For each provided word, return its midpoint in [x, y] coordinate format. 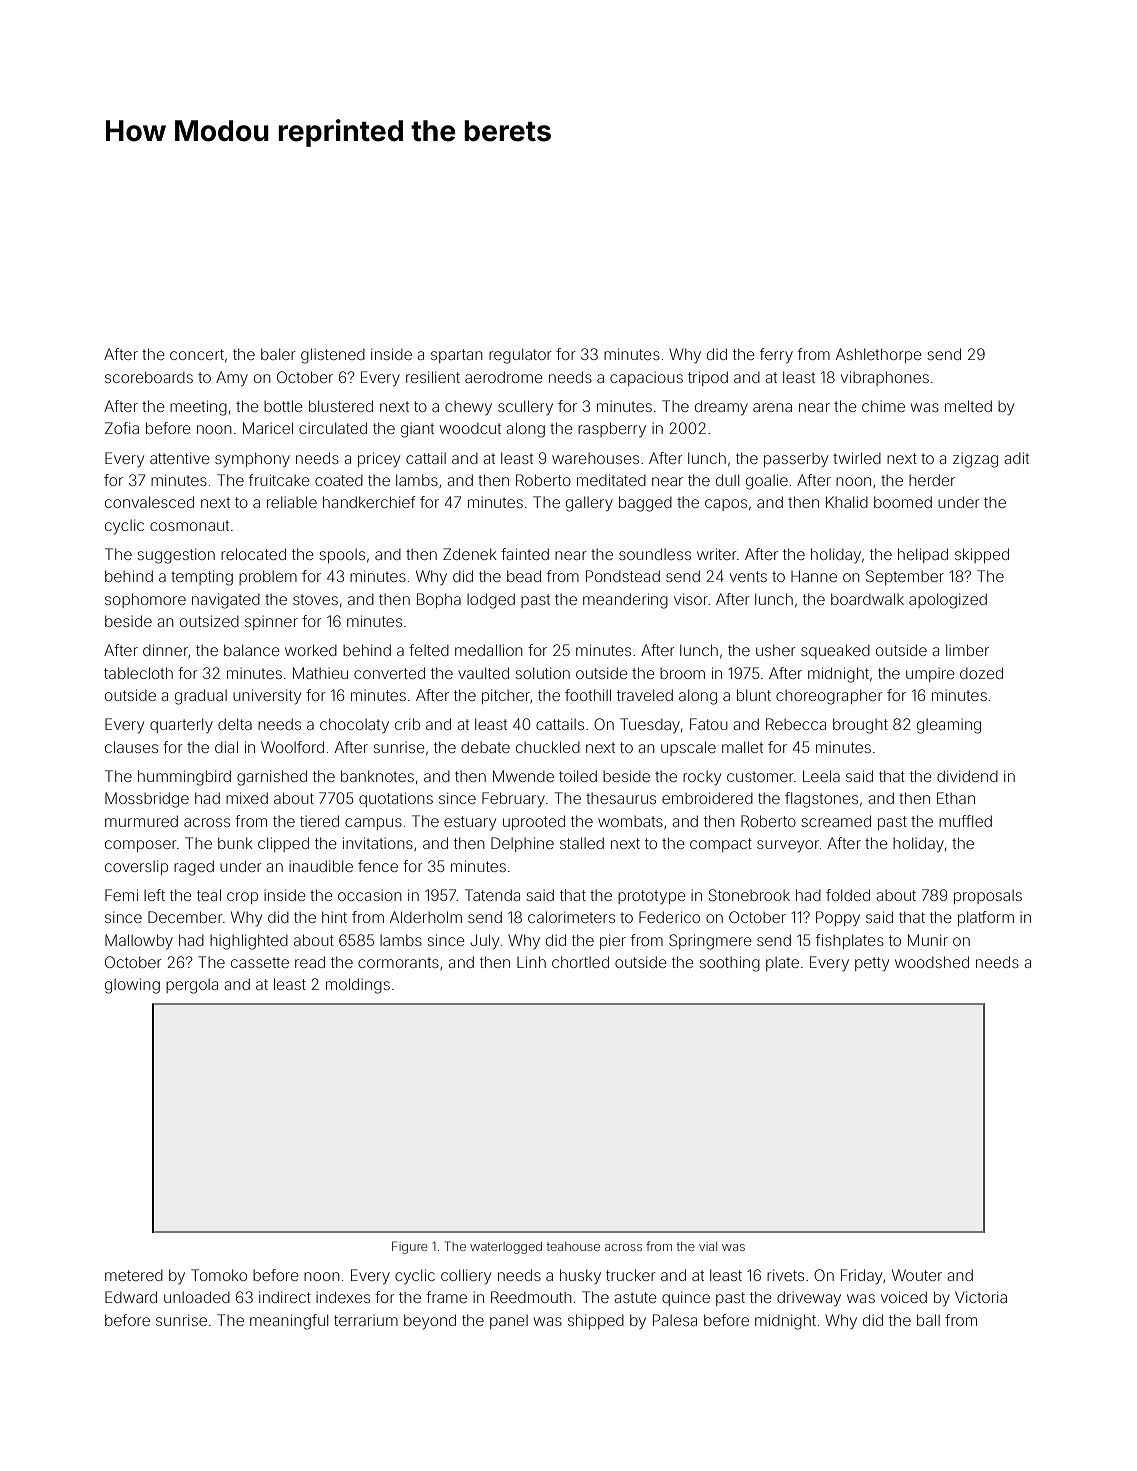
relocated [253, 554]
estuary [470, 823]
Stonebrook [749, 895]
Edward [131, 1297]
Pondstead [623, 576]
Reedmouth [531, 1297]
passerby [796, 460]
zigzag [975, 460]
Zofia [122, 428]
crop [242, 898]
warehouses [595, 458]
